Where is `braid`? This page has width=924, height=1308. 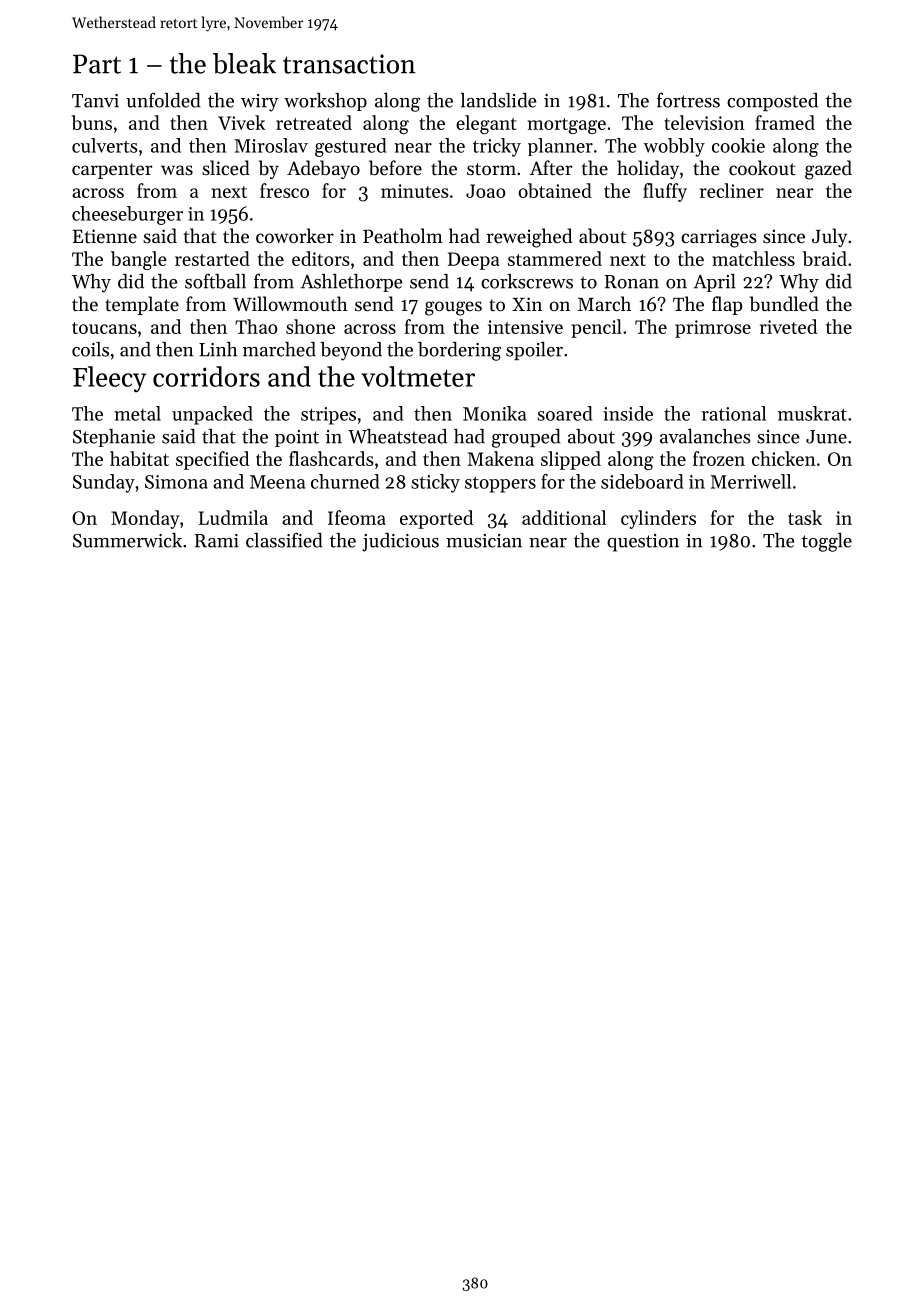 braid is located at coordinates (824, 258).
